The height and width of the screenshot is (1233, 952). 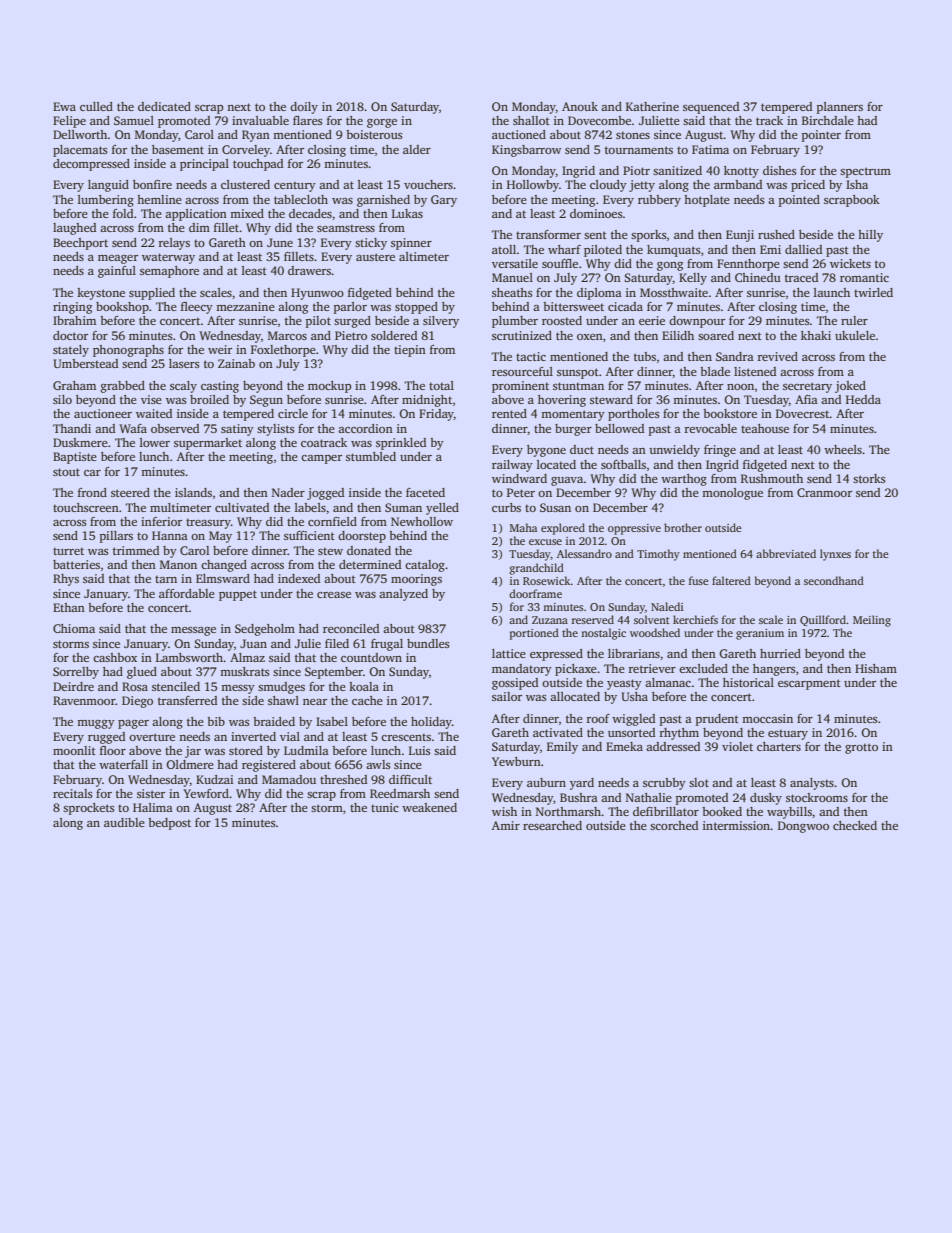 What do you see at coordinates (730, 413) in the screenshot?
I see `bookstore` at bounding box center [730, 413].
